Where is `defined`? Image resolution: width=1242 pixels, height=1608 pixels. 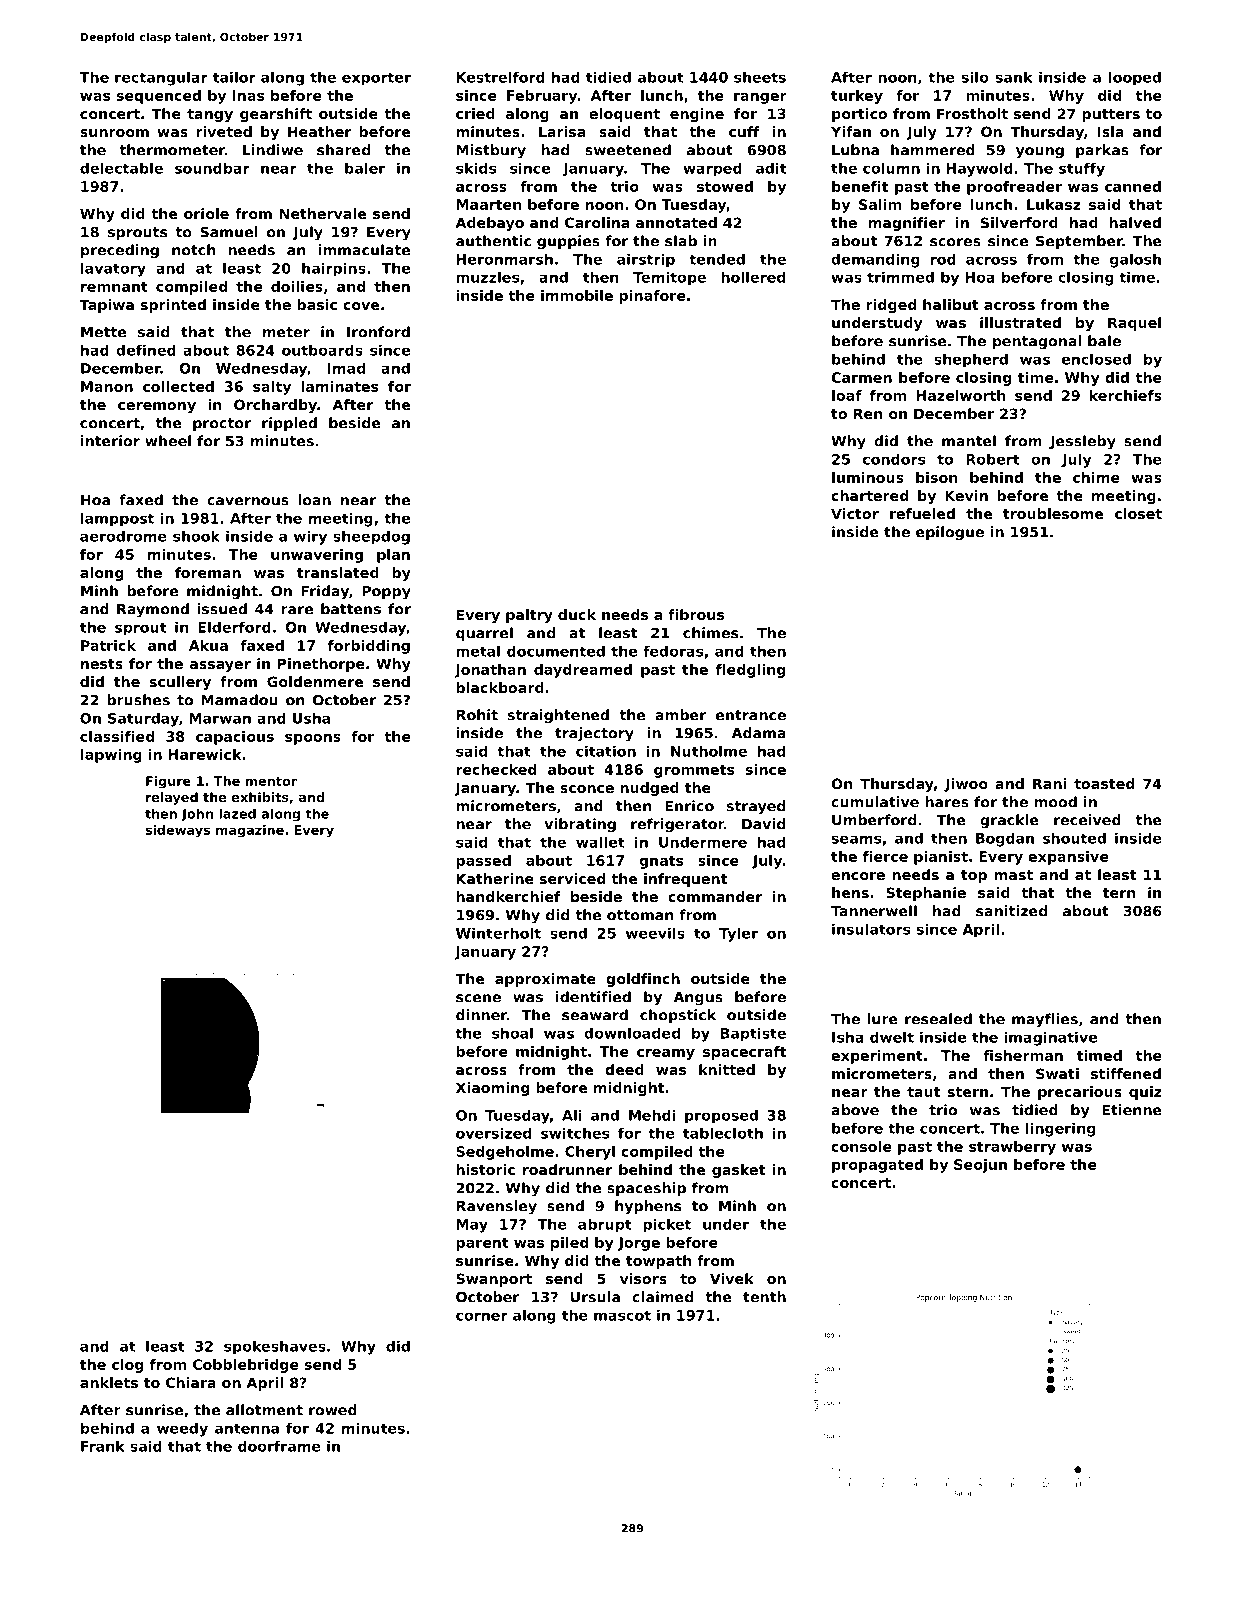
defined is located at coordinates (146, 350).
